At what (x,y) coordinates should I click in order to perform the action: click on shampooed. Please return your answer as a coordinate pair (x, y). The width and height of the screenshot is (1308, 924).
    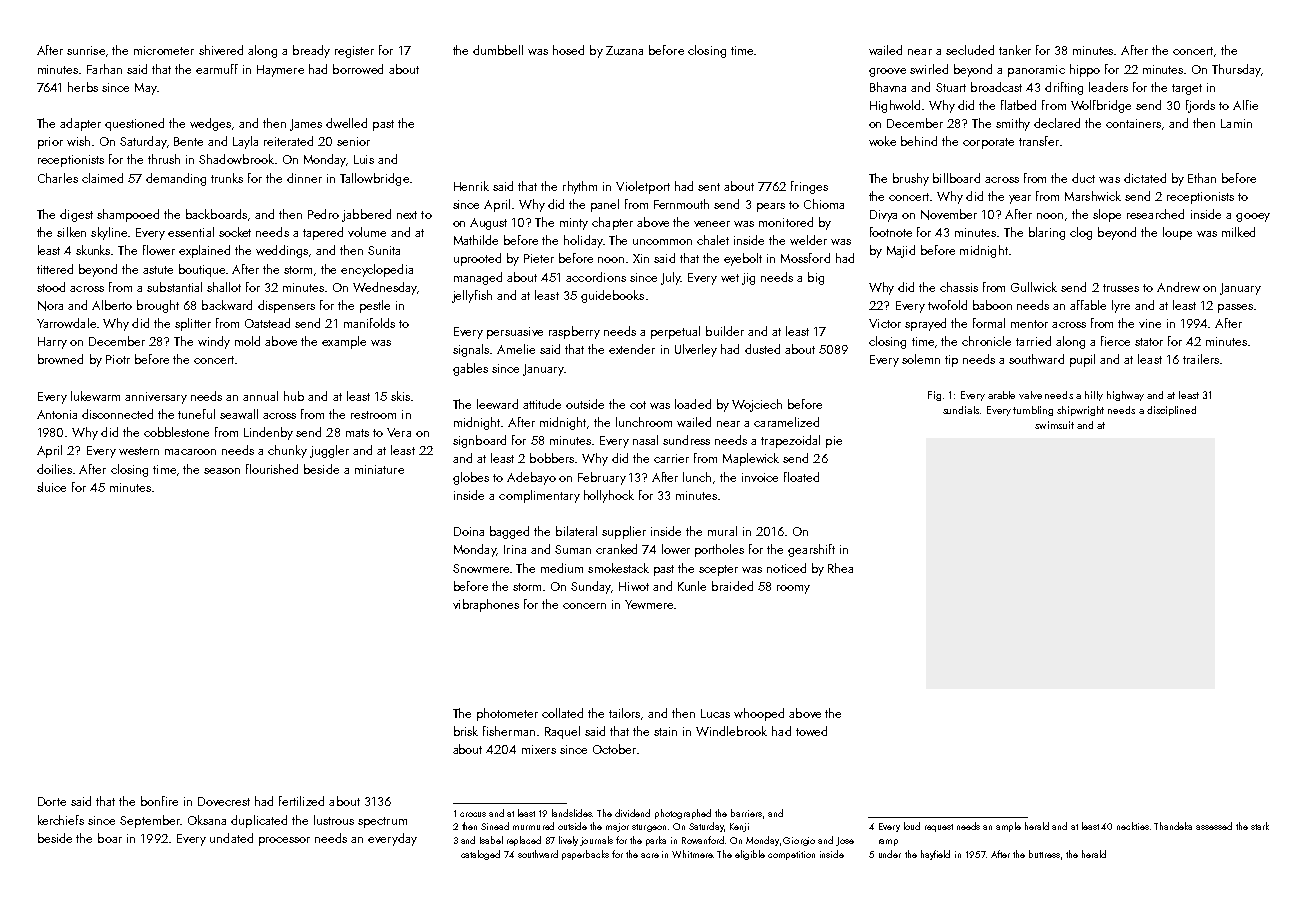
    Looking at the image, I should click on (128, 215).
